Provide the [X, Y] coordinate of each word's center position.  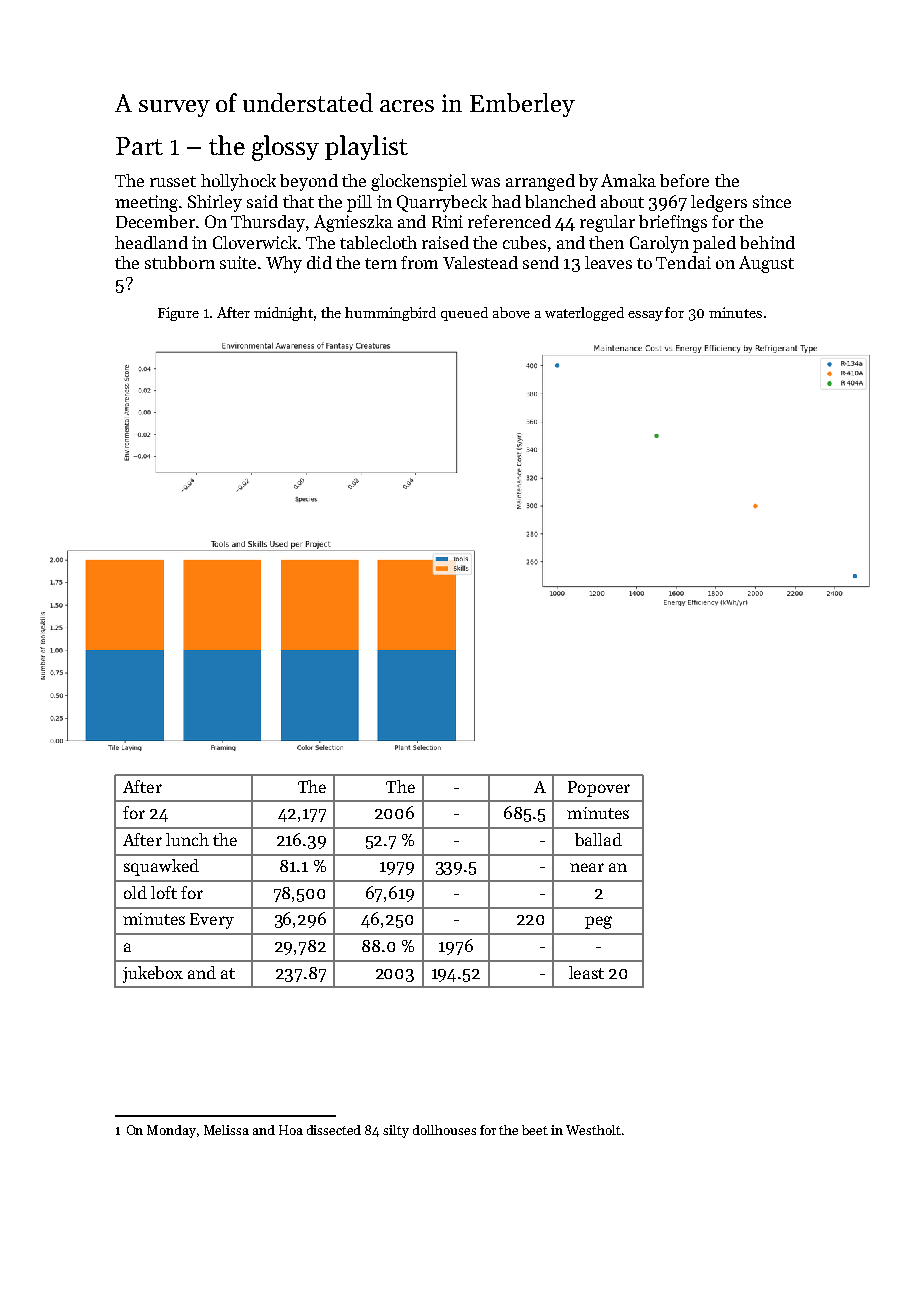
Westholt [593, 1130]
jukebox [153, 974]
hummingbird [390, 314]
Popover [599, 789]
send [541, 262]
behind [767, 242]
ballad [598, 839]
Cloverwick [255, 242]
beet [535, 1130]
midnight [283, 314]
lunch [187, 839]
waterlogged [584, 314]
